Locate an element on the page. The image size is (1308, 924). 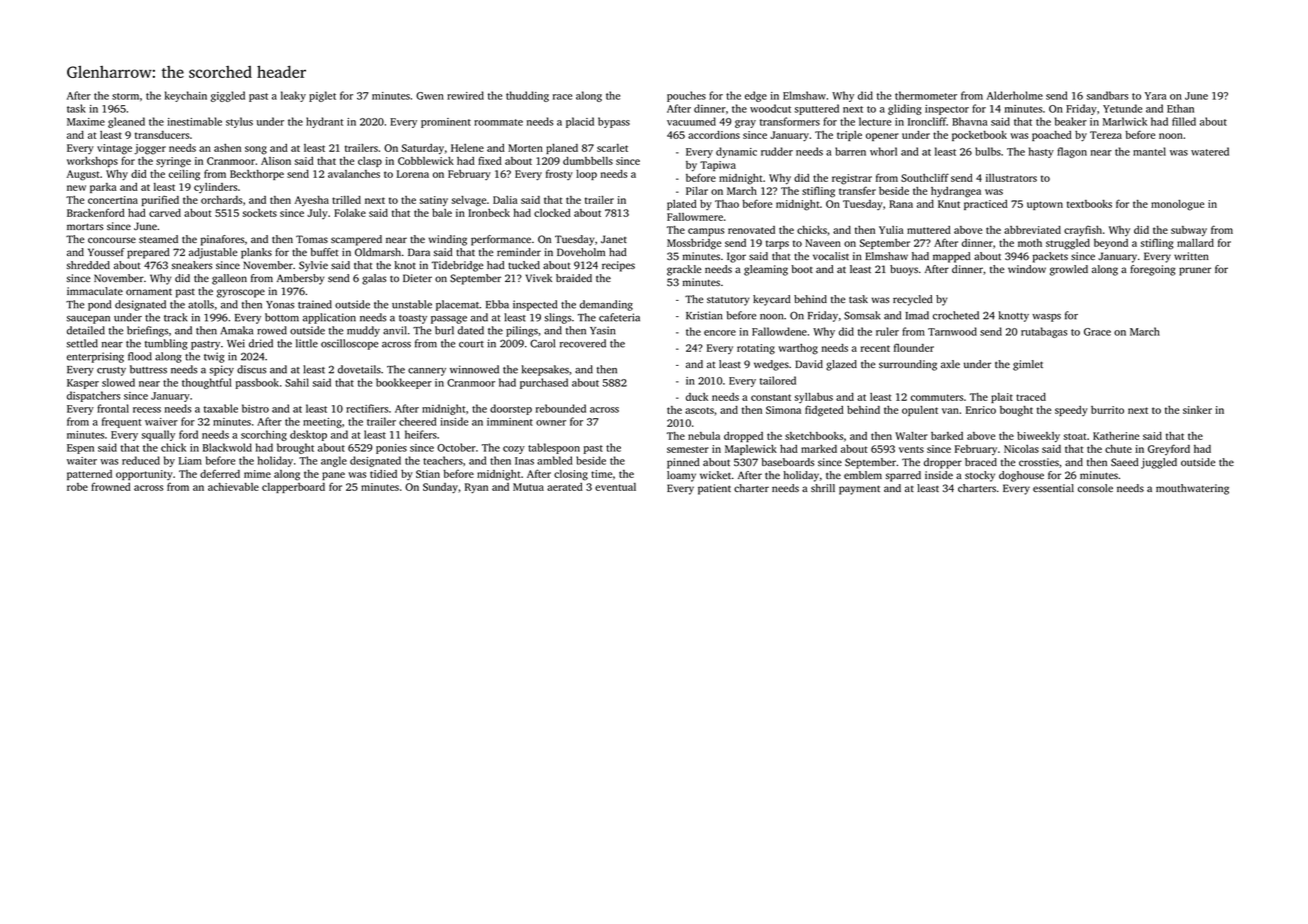
immaculate is located at coordinates (95, 291).
